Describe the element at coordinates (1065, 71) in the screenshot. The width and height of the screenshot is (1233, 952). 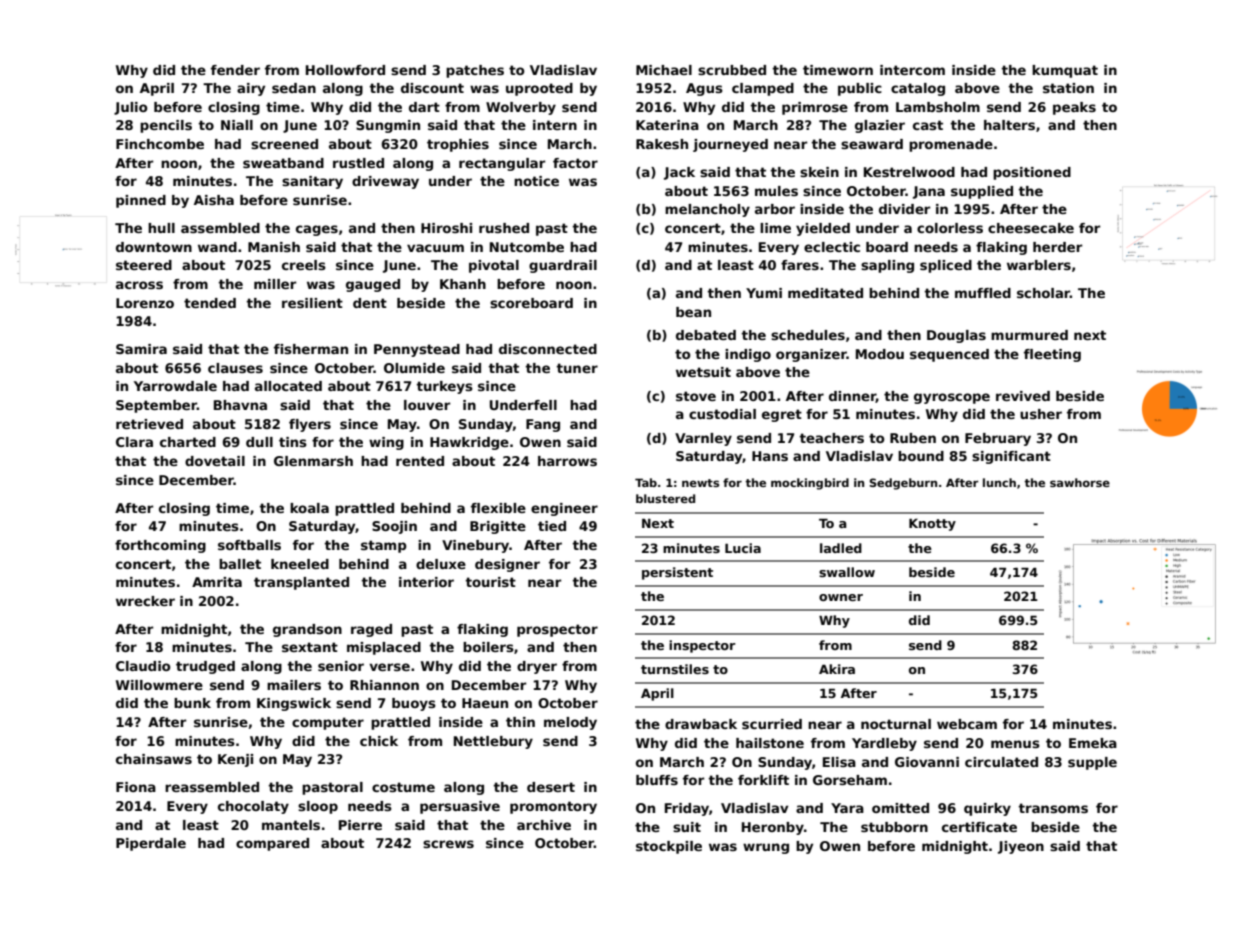
I see `kumquat` at that location.
